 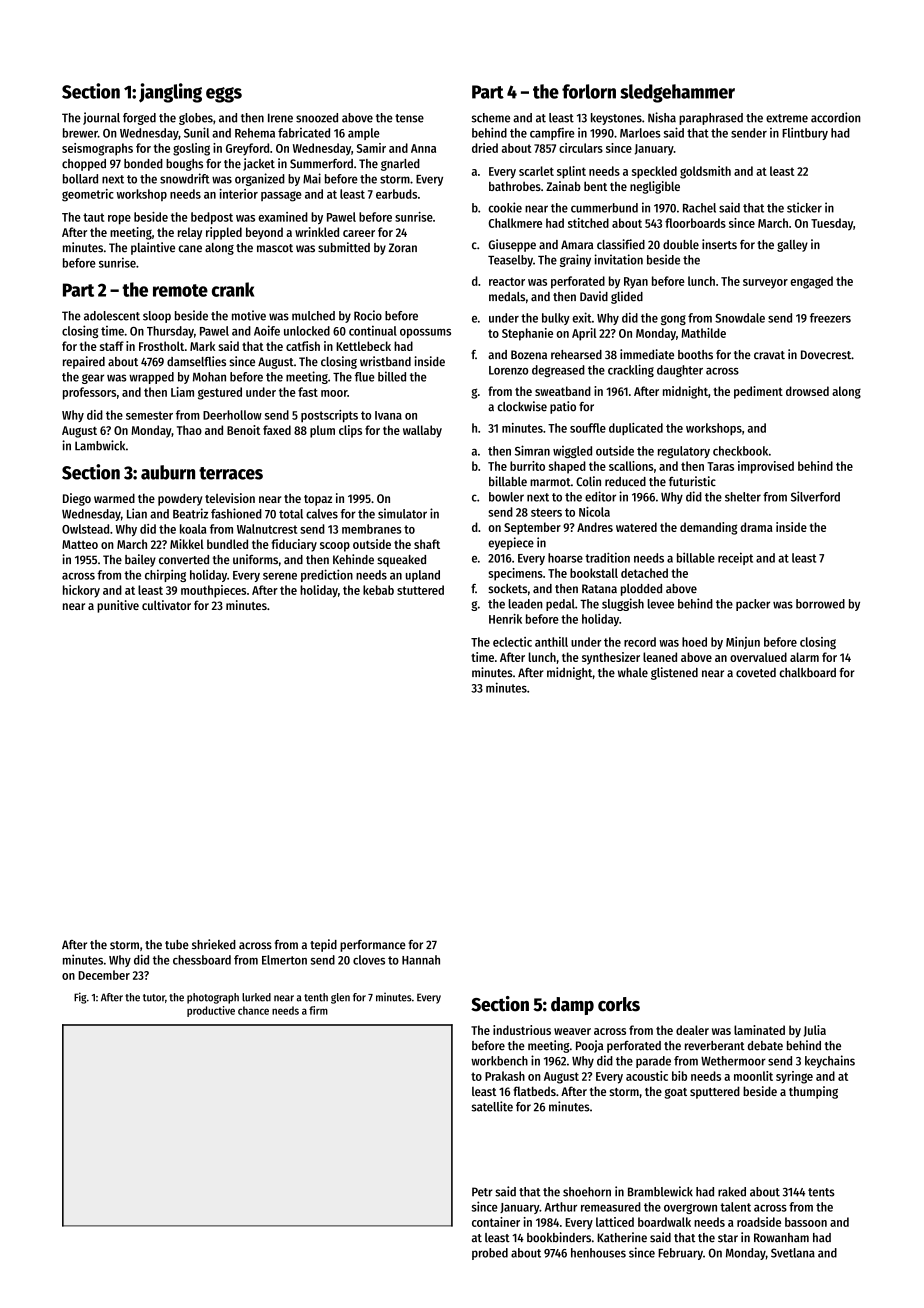 I want to click on chalkboard, so click(x=808, y=673).
